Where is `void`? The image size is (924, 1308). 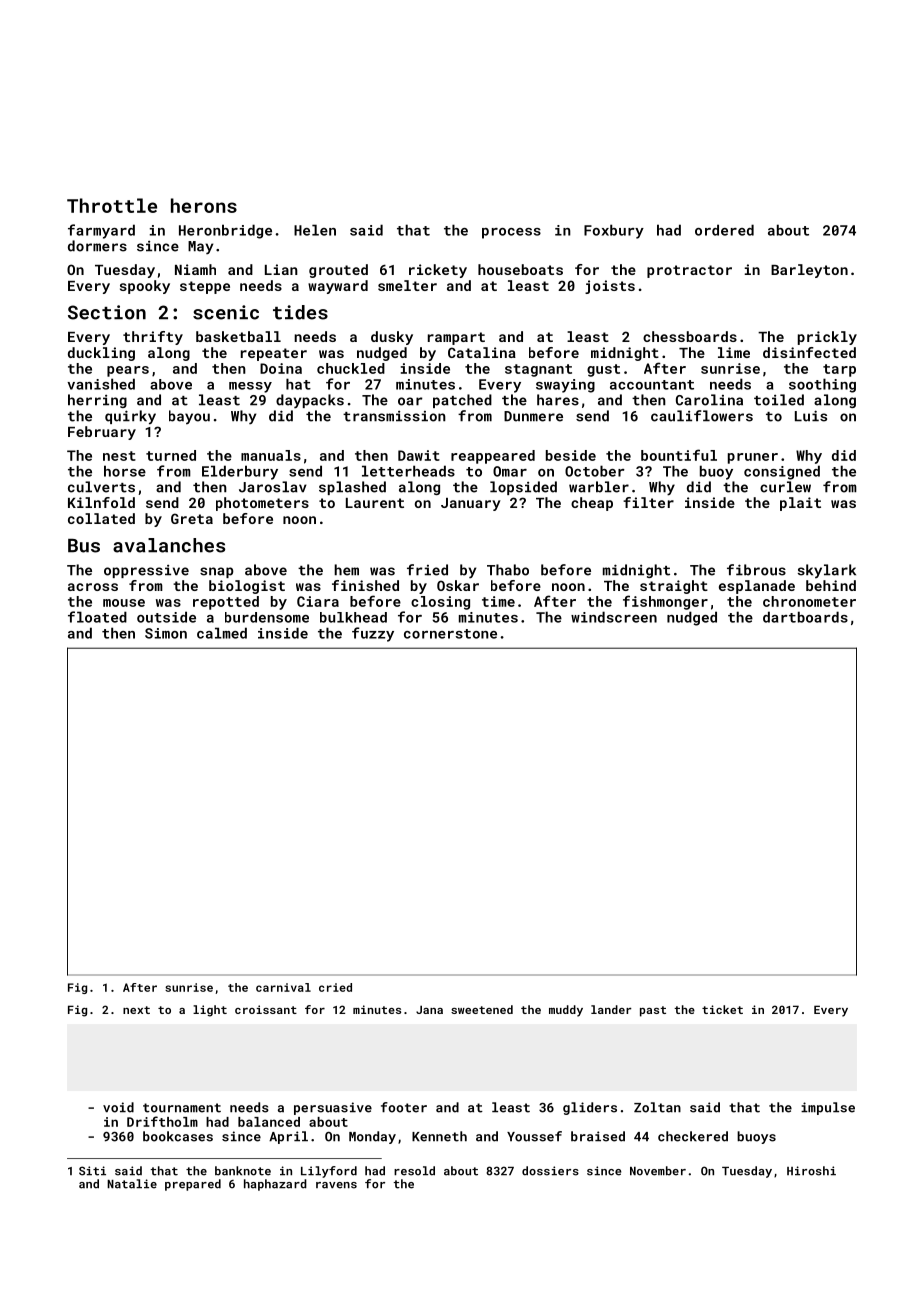
void is located at coordinates (118, 1107).
